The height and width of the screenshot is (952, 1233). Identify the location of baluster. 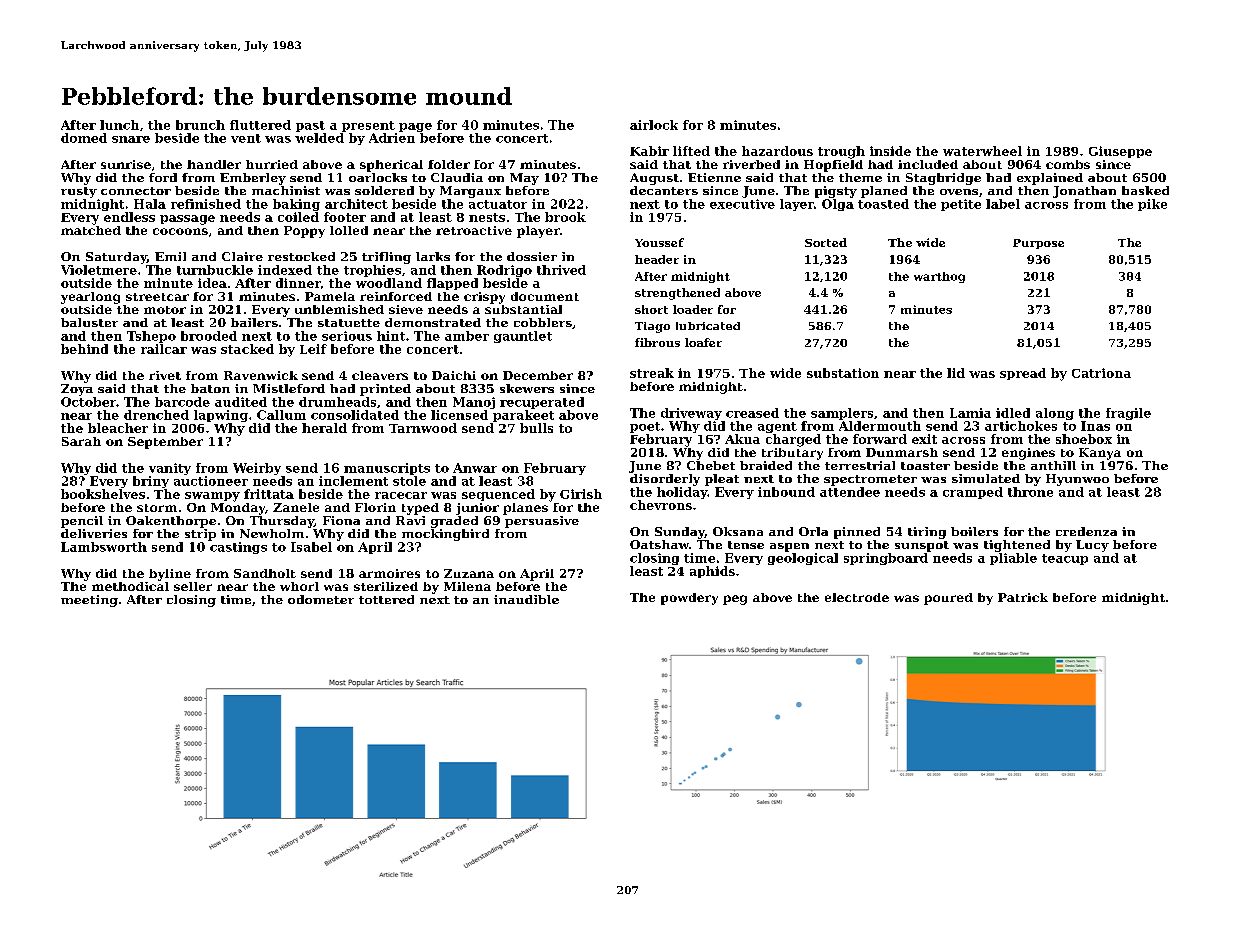
(89, 322).
